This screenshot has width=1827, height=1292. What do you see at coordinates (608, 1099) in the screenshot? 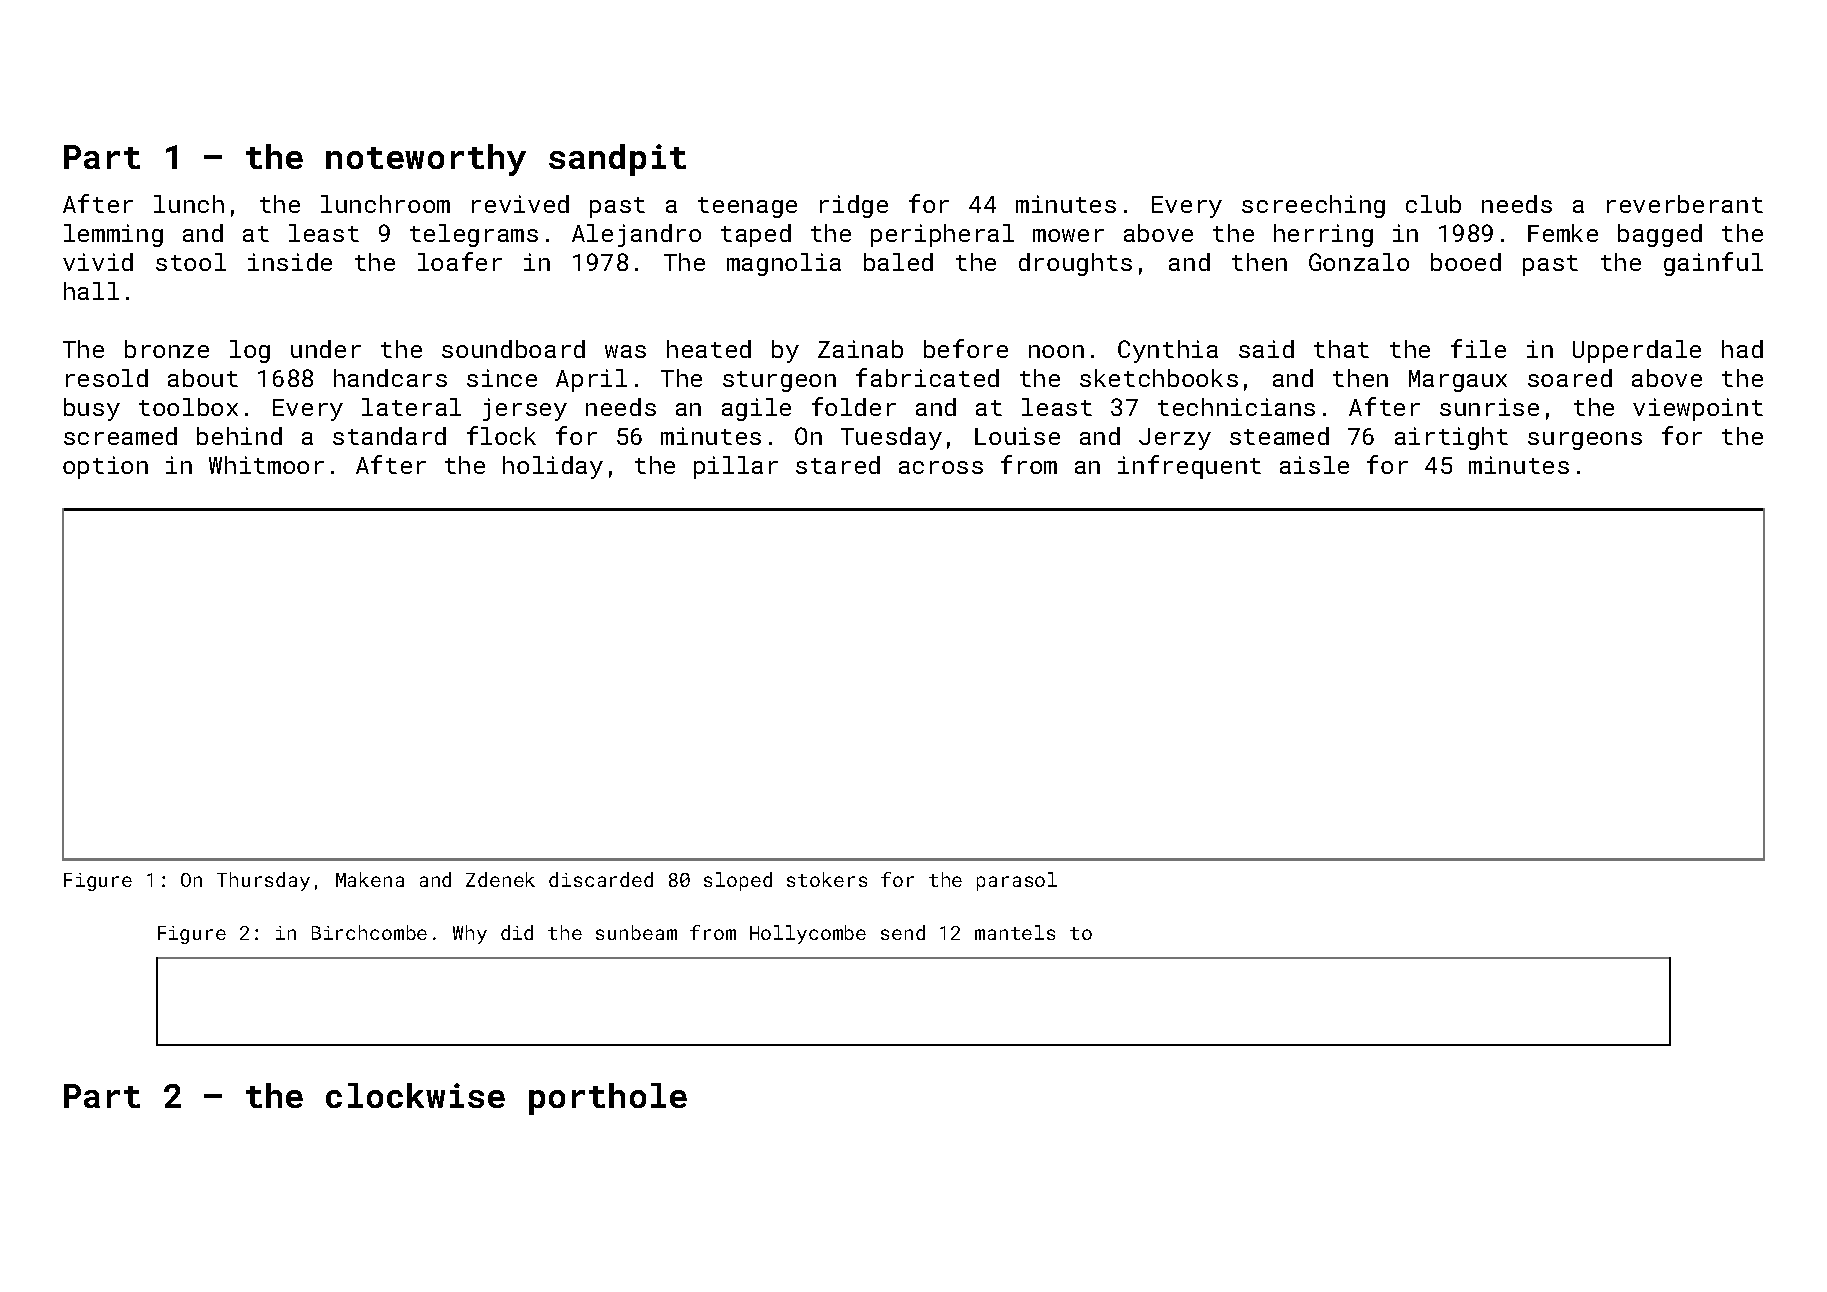
I see `porthole` at bounding box center [608, 1099].
